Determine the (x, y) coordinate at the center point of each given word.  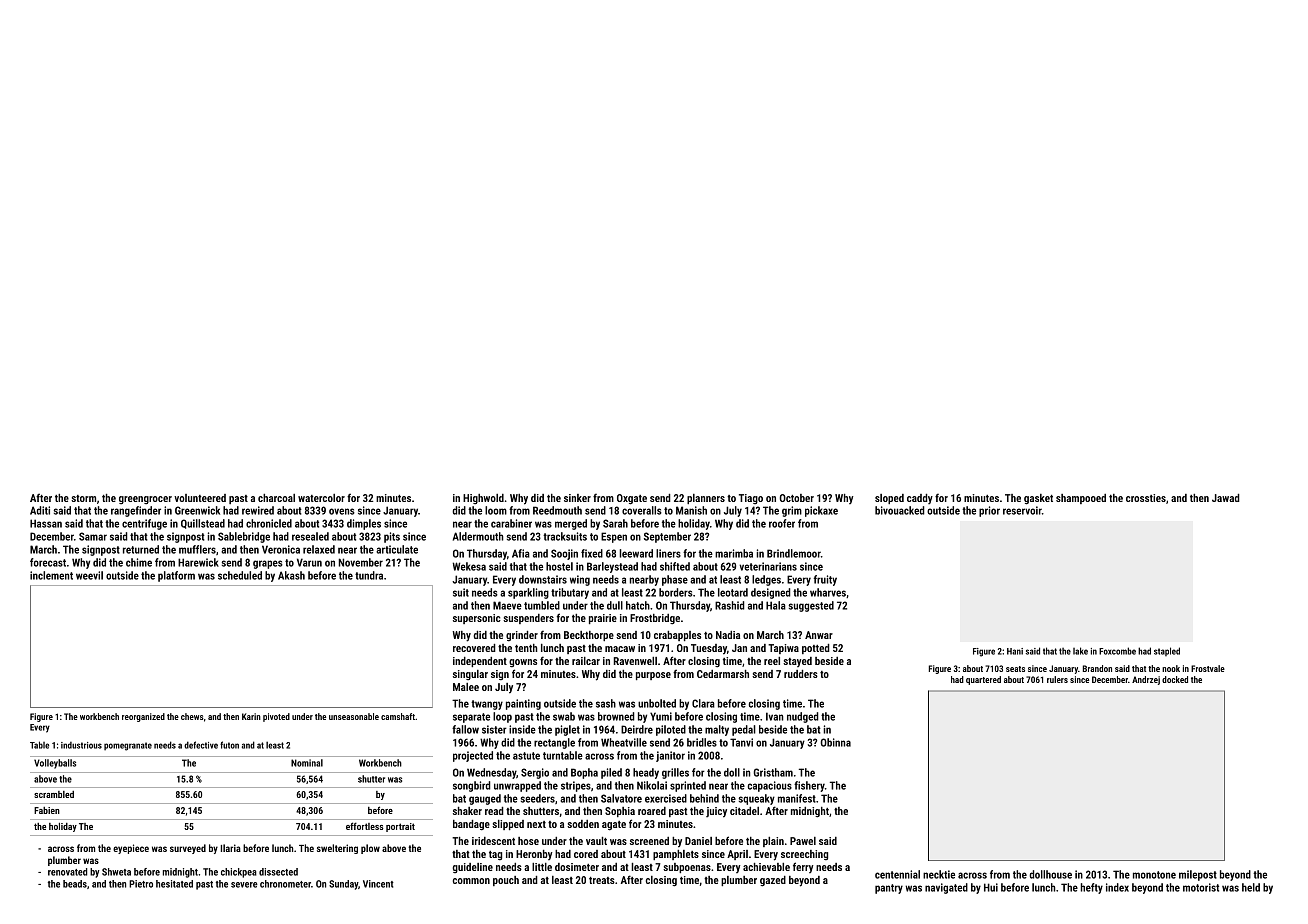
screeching (804, 855)
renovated (67, 872)
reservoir (1022, 510)
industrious (81, 745)
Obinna (836, 742)
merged (571, 524)
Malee (466, 687)
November (361, 562)
